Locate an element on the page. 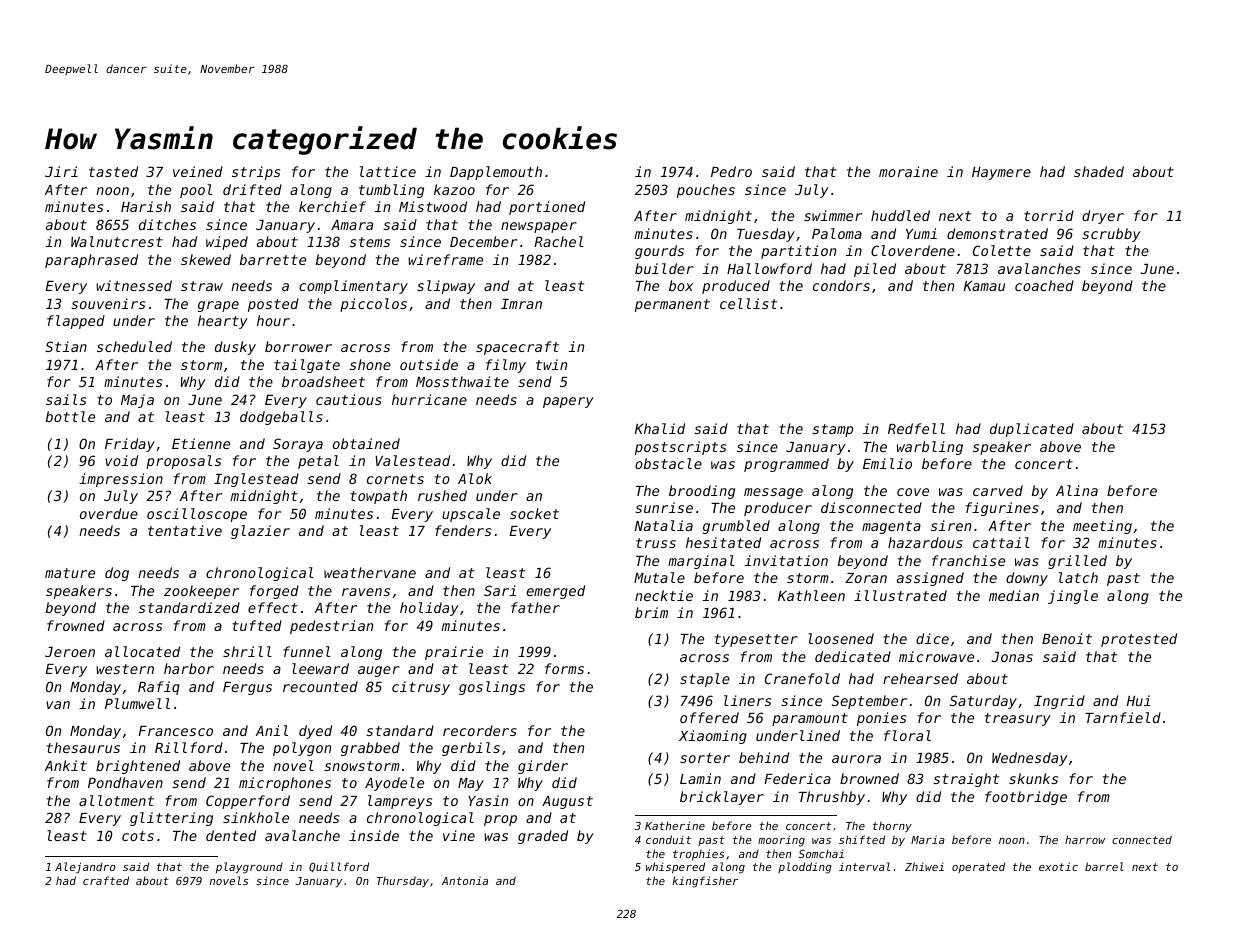  carved is located at coordinates (998, 490).
